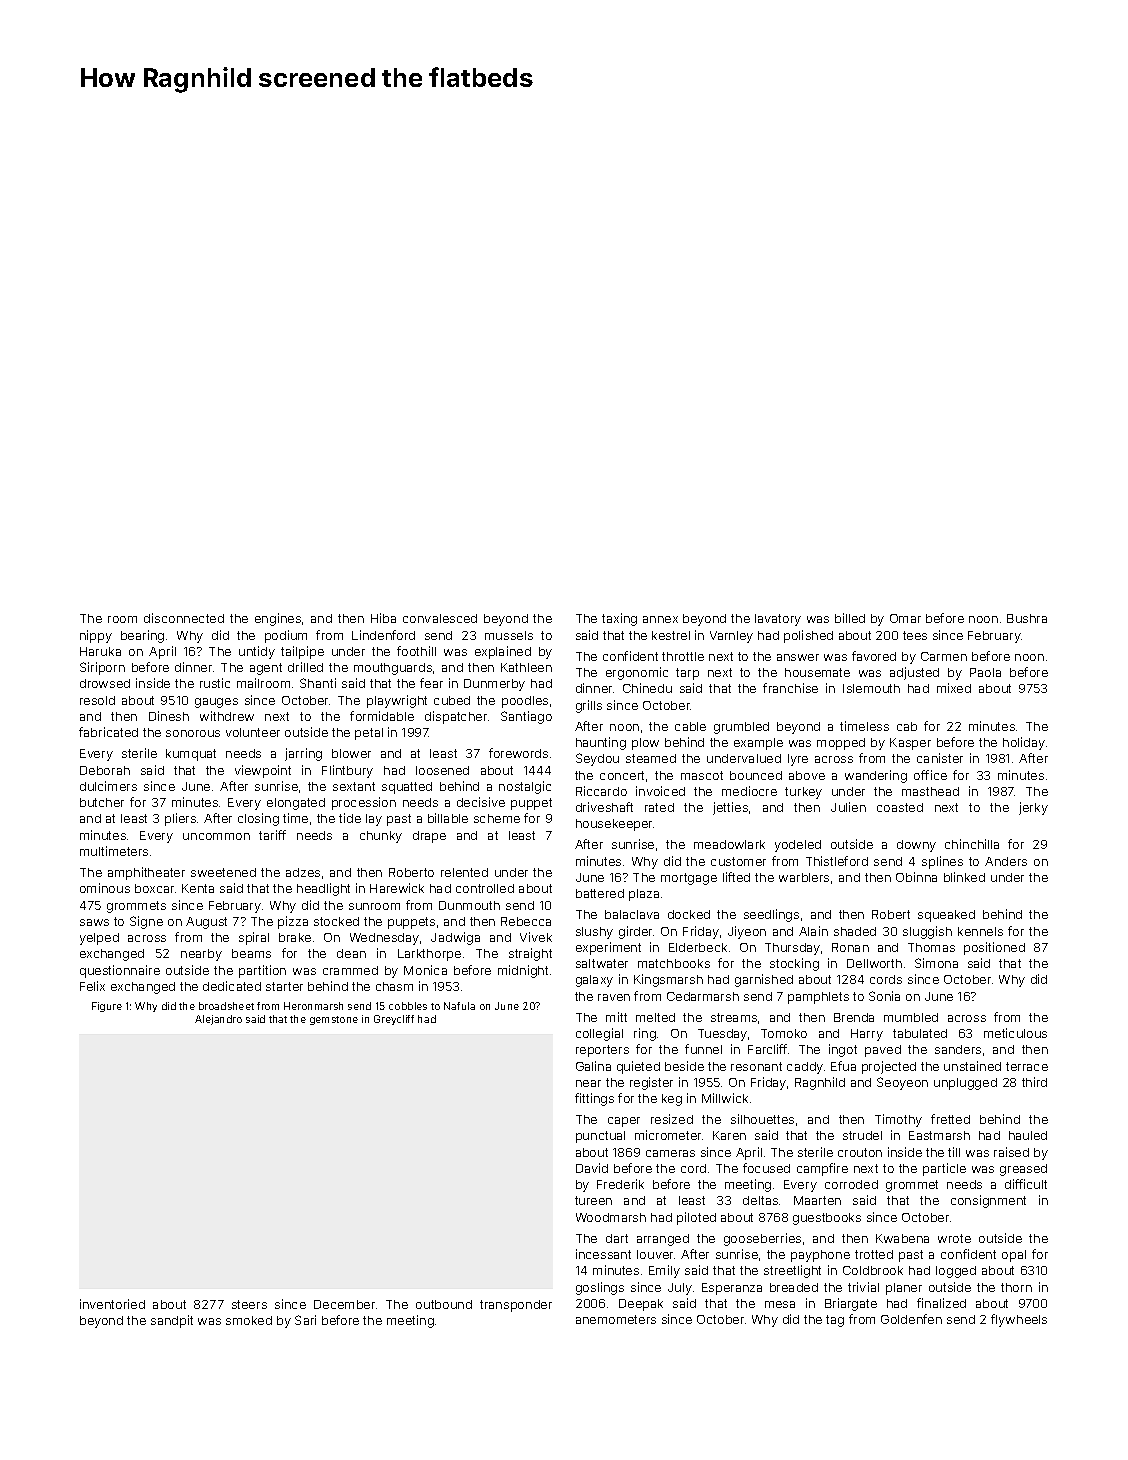 The height and width of the document is (1460, 1128). Describe the element at coordinates (232, 986) in the document. I see `dedicated` at that location.
